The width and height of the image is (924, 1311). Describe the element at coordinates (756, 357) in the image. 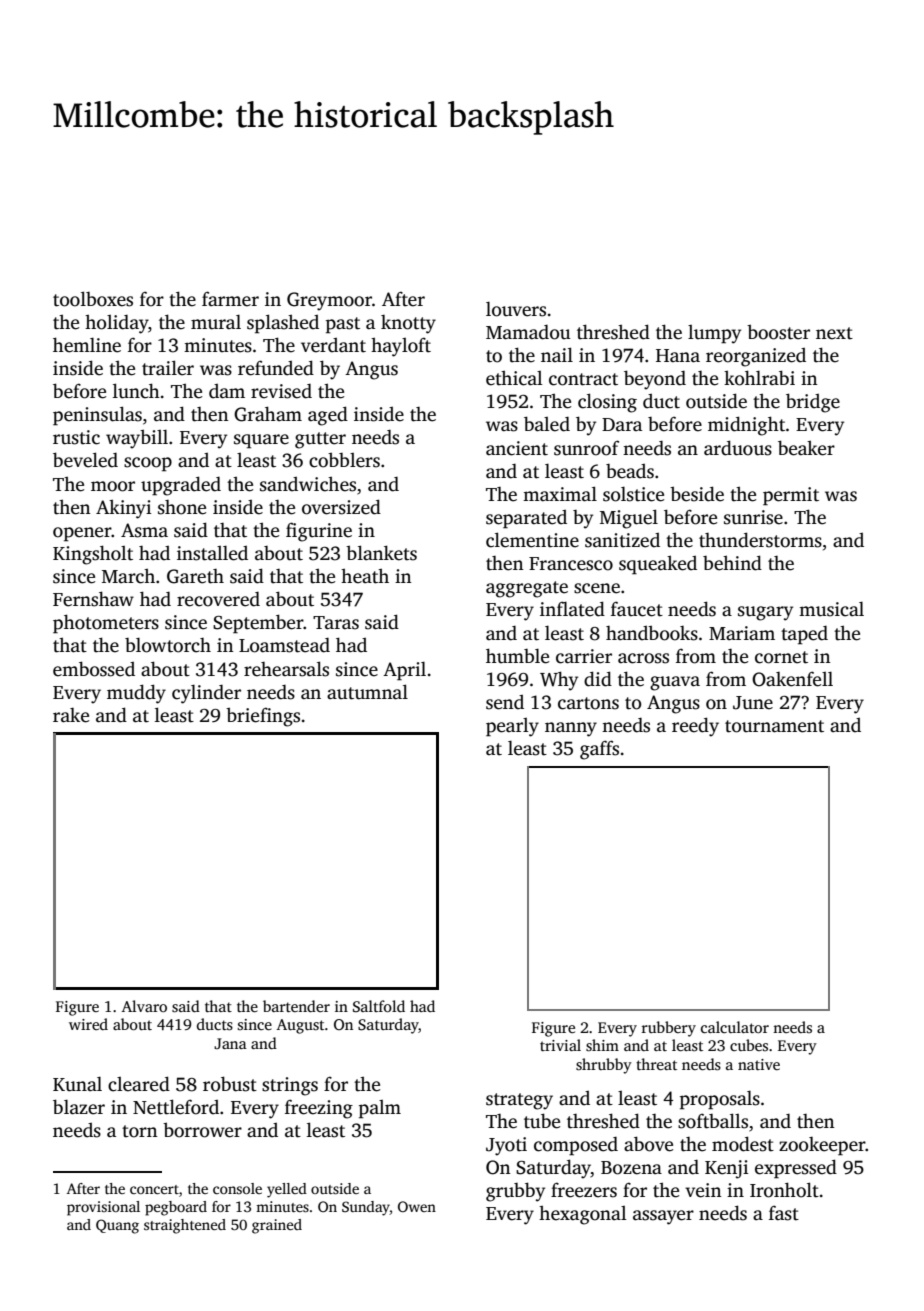

I see `reorganized` at that location.
